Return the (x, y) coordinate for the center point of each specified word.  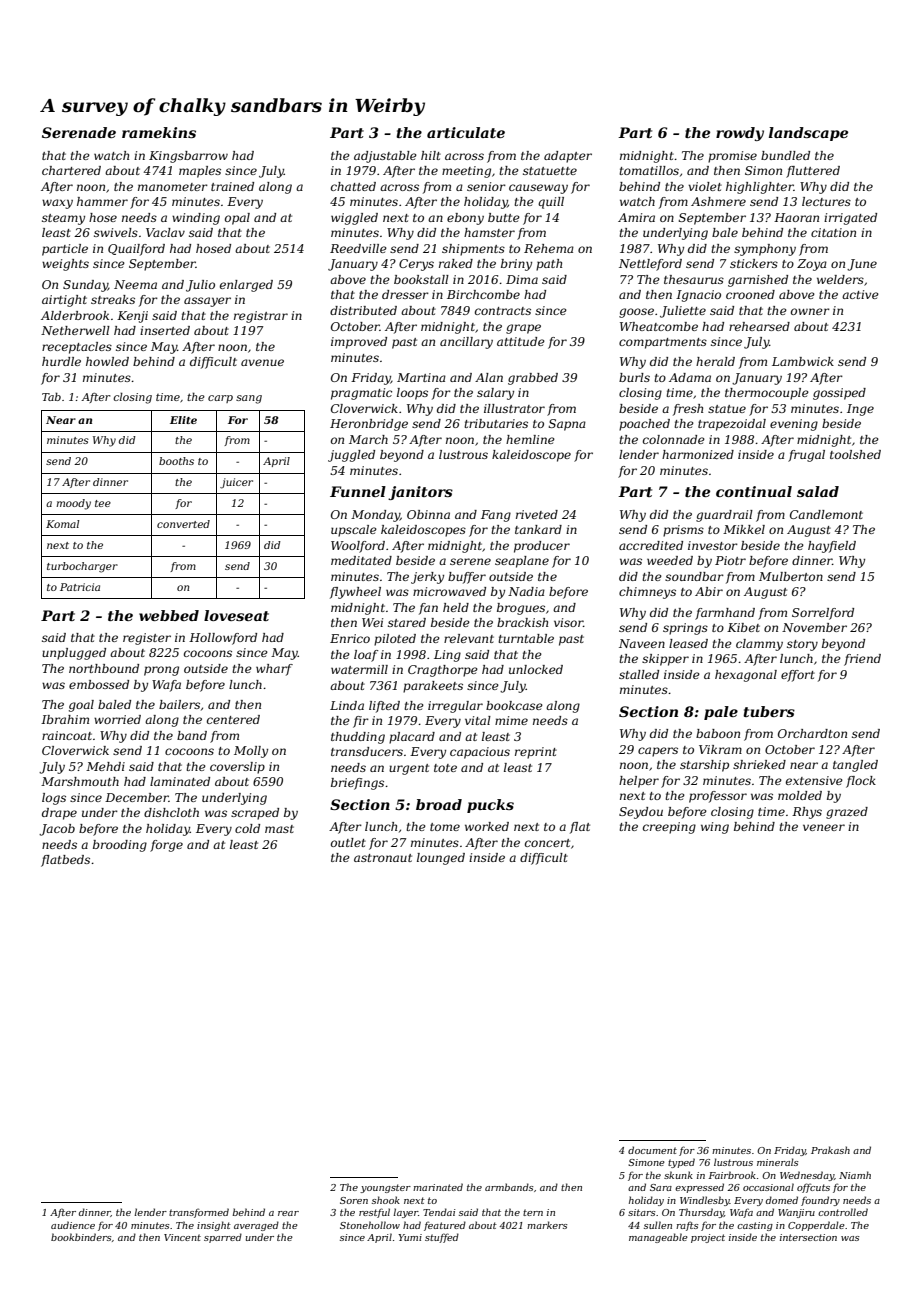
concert (547, 843)
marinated (438, 1187)
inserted (165, 330)
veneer (824, 827)
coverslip (237, 768)
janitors (420, 493)
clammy (759, 645)
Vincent (182, 1237)
